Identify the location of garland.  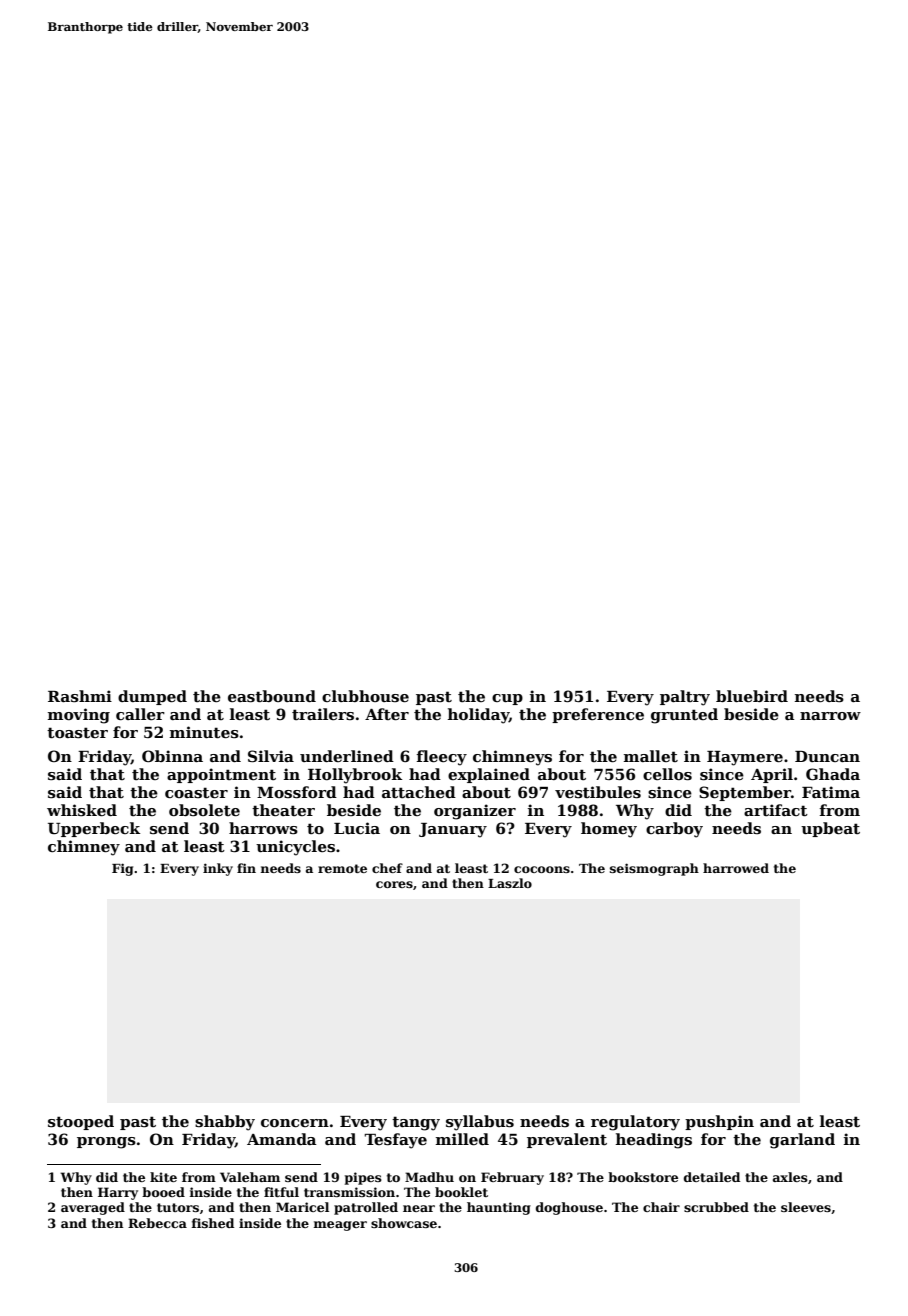
(802, 1141).
